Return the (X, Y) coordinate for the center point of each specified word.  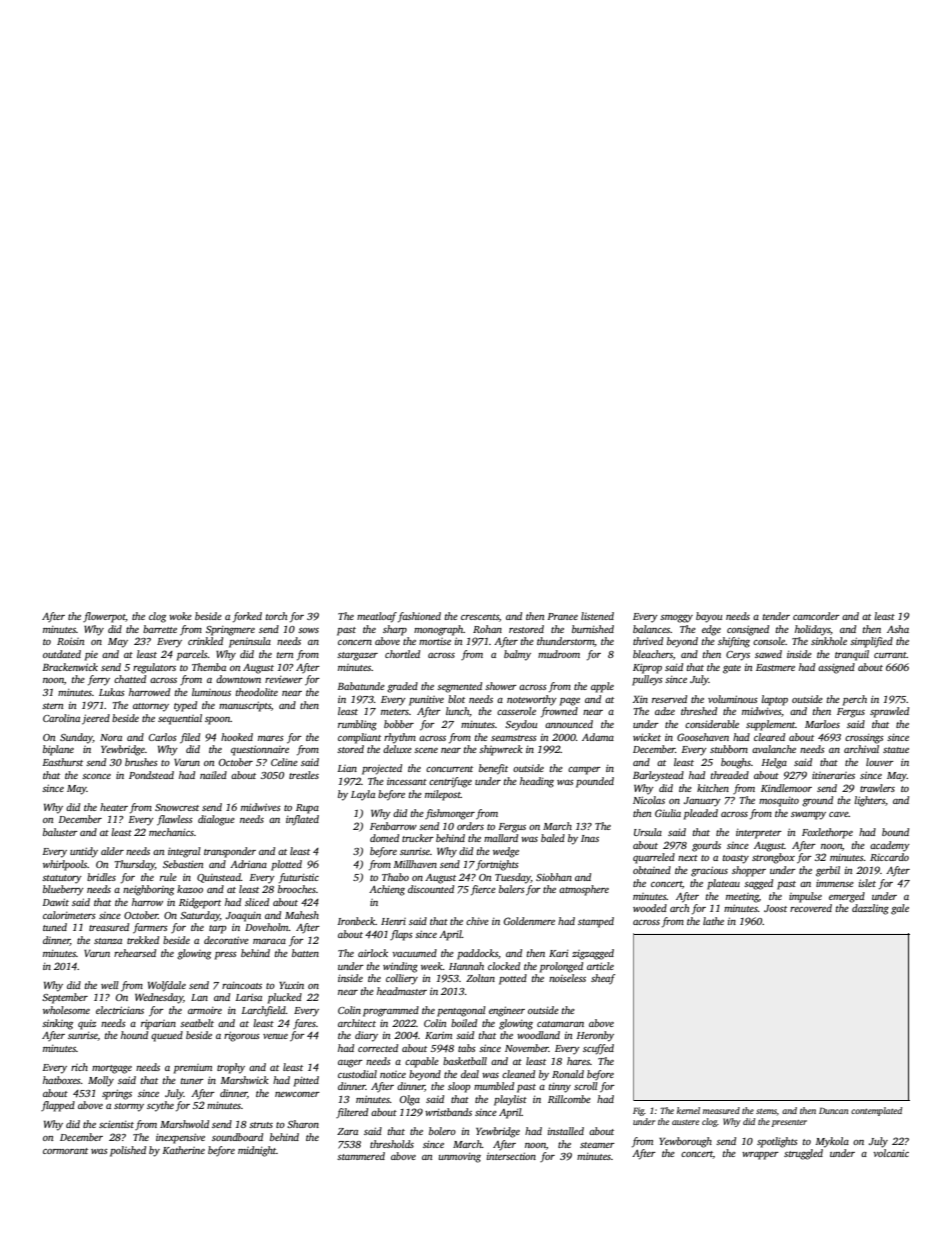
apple (602, 687)
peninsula (250, 642)
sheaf (603, 979)
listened (597, 616)
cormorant (65, 1151)
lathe (713, 921)
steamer (597, 1145)
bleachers (653, 654)
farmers (150, 928)
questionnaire (260, 750)
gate (732, 669)
